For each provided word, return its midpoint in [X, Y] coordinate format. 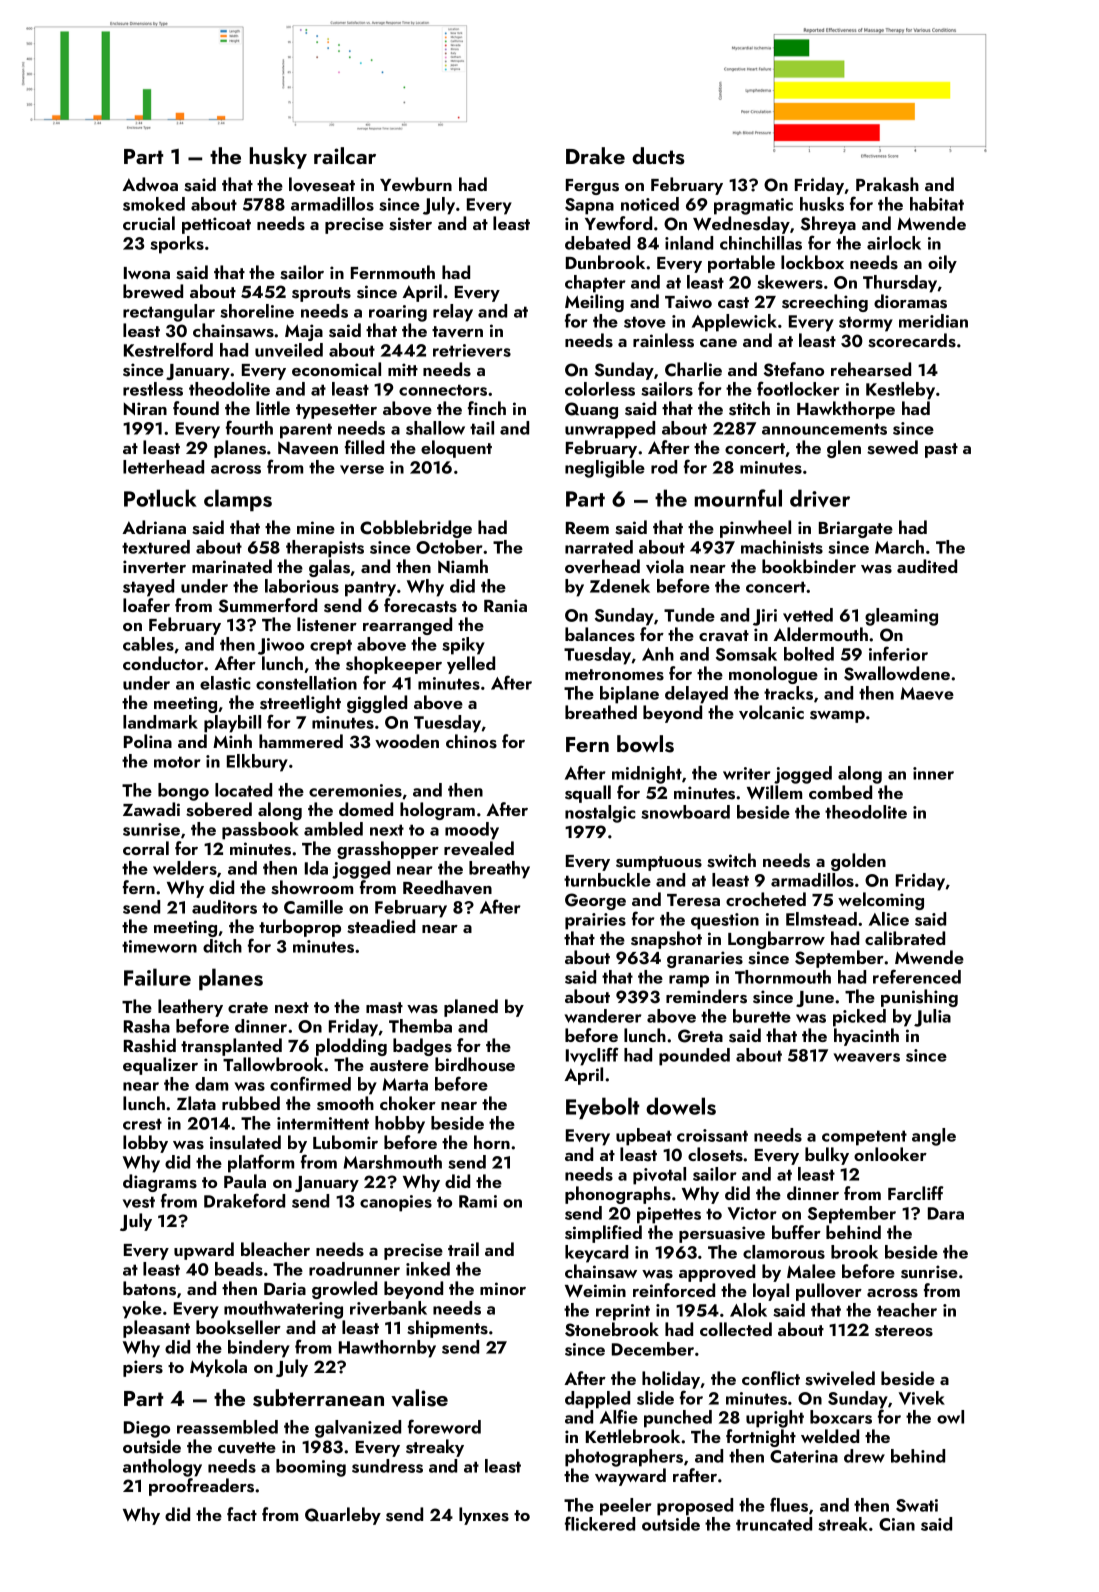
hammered [301, 741]
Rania [505, 605]
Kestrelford [168, 349]
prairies [595, 921]
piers [143, 1368]
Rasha [147, 1026]
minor [503, 1288]
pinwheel [755, 529]
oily [942, 264]
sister [410, 224]
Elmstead [821, 919]
